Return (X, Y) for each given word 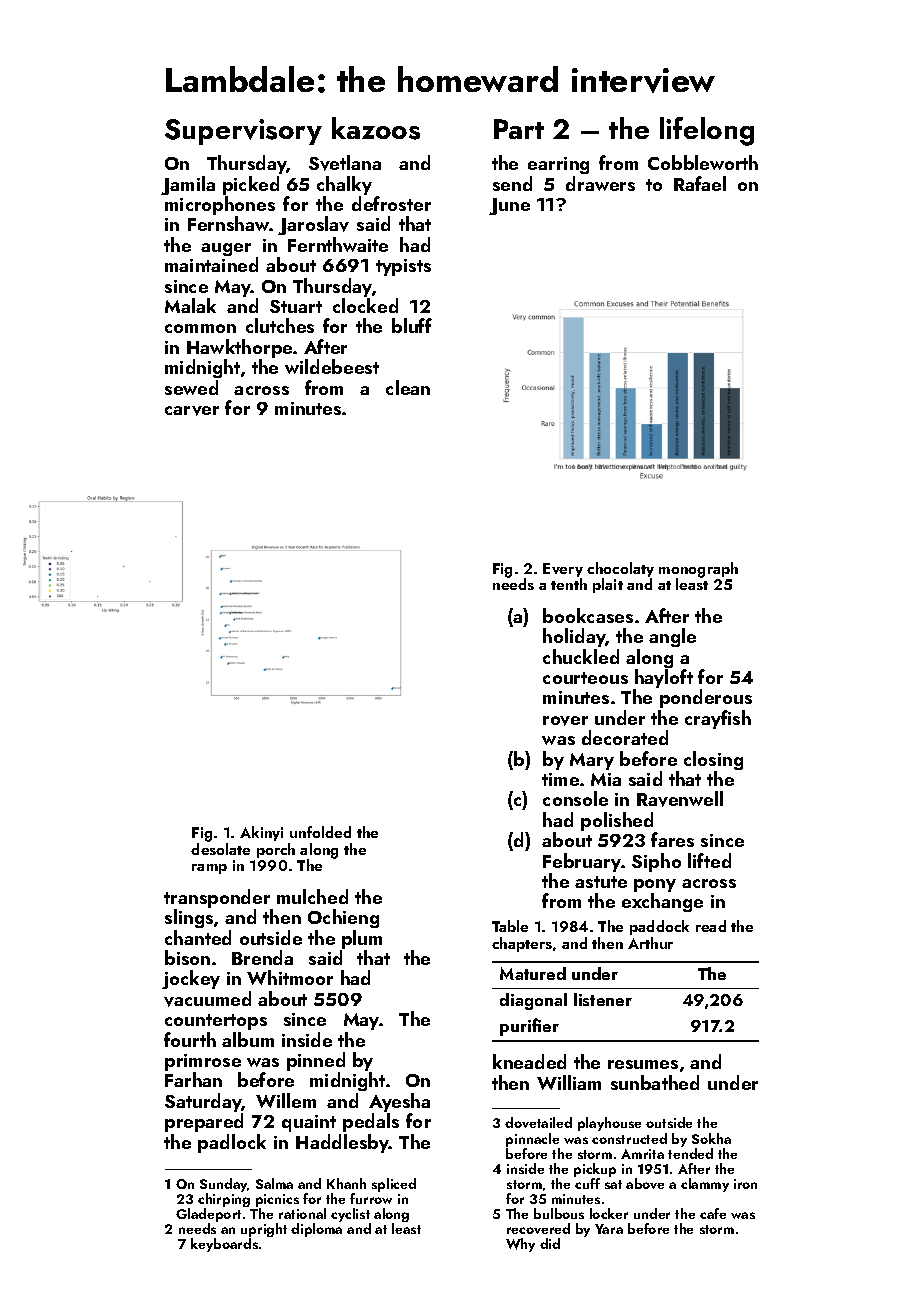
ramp (209, 869)
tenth (569, 584)
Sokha (711, 1138)
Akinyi (261, 833)
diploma (316, 1230)
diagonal (533, 1001)
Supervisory (243, 132)
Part (519, 129)
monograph (698, 570)
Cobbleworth (703, 162)
